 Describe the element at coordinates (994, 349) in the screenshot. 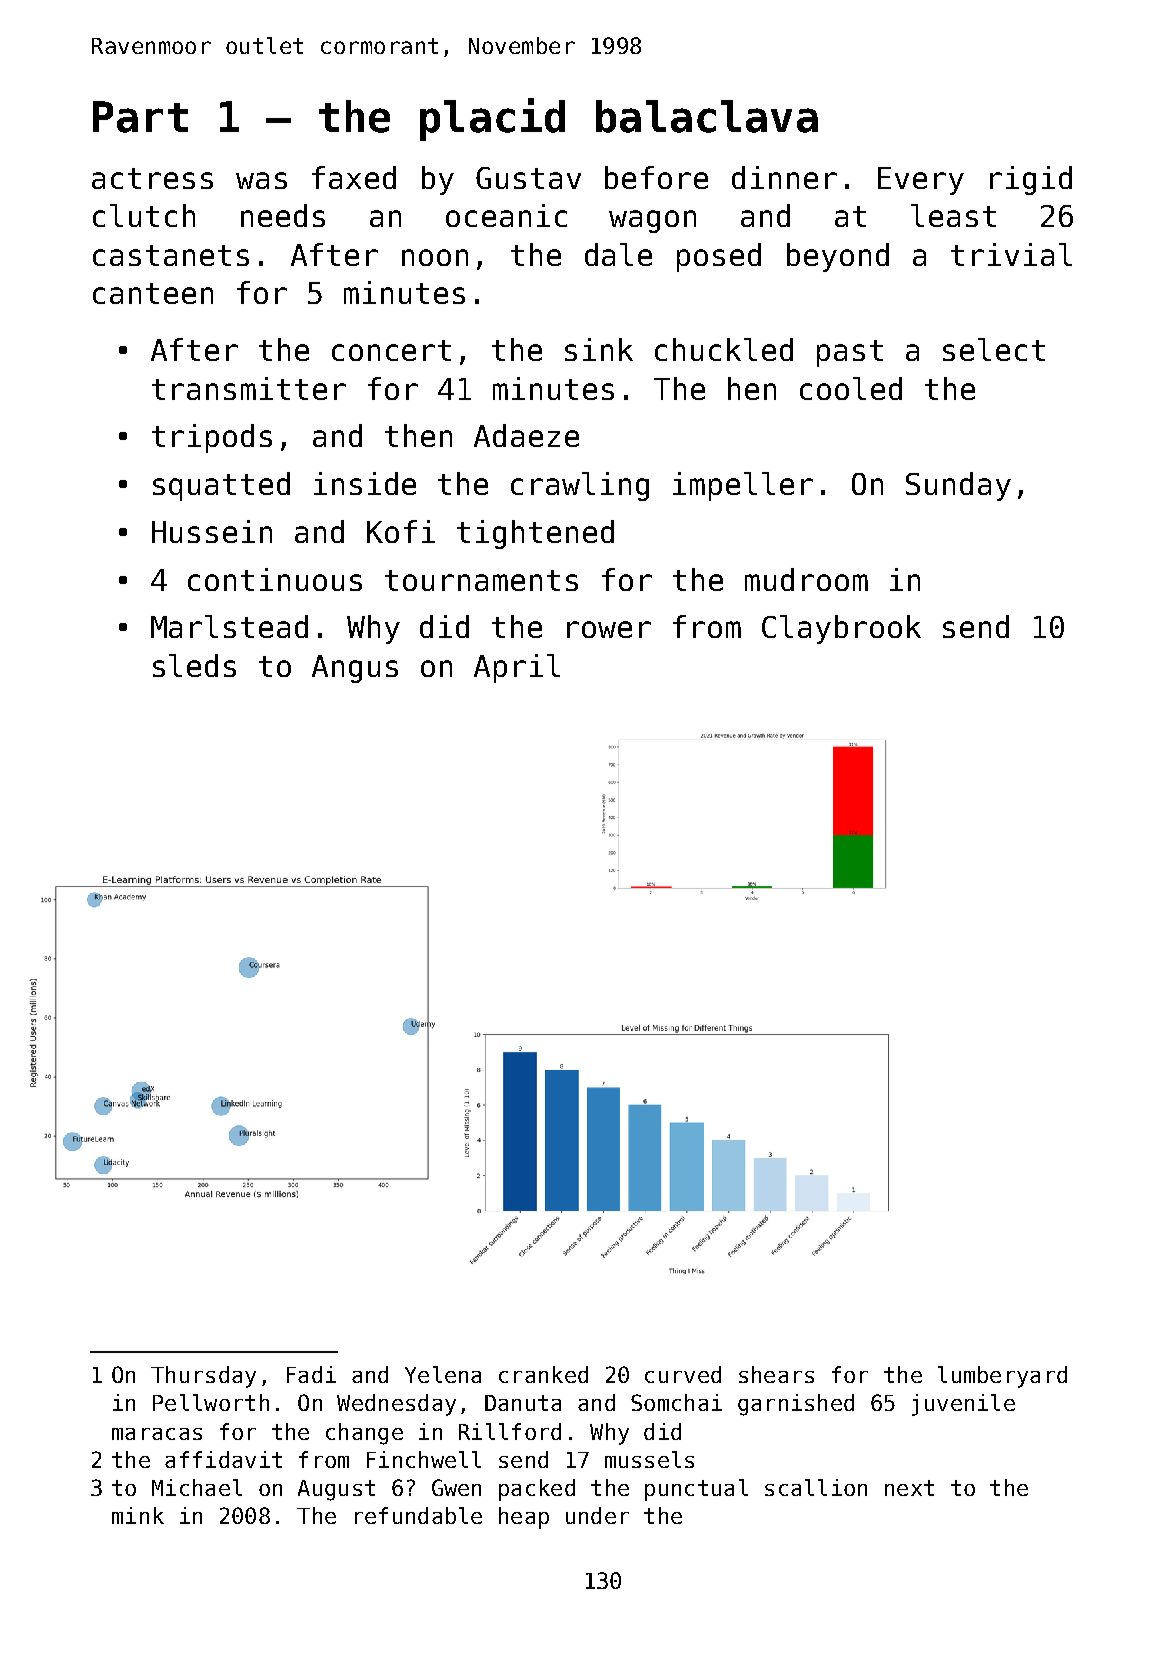

I see `select` at that location.
